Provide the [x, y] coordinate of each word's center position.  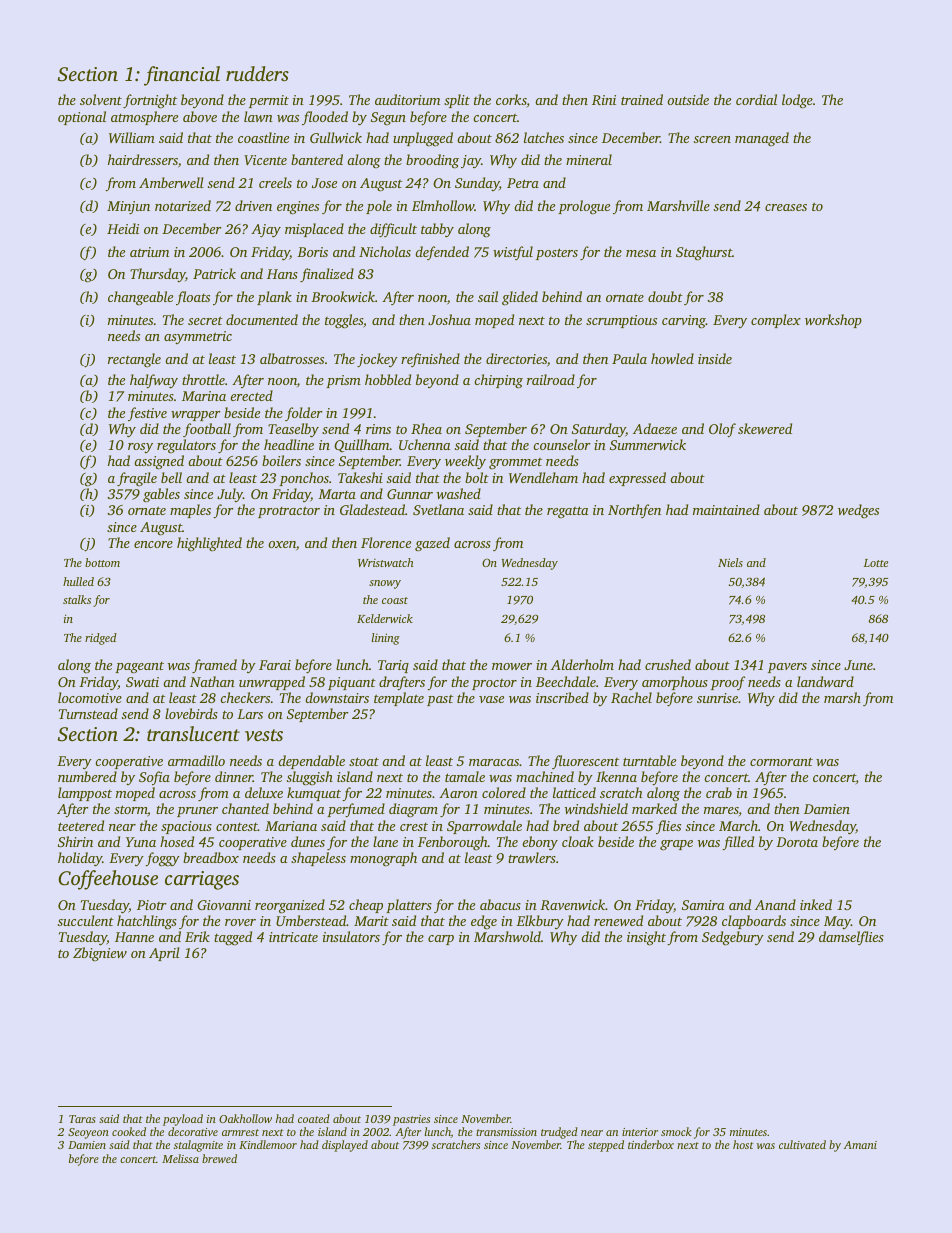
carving [684, 322]
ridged [101, 639]
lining [386, 639]
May [837, 922]
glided [520, 298]
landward [825, 681]
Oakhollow [245, 1118]
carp [441, 940]
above [200, 116]
